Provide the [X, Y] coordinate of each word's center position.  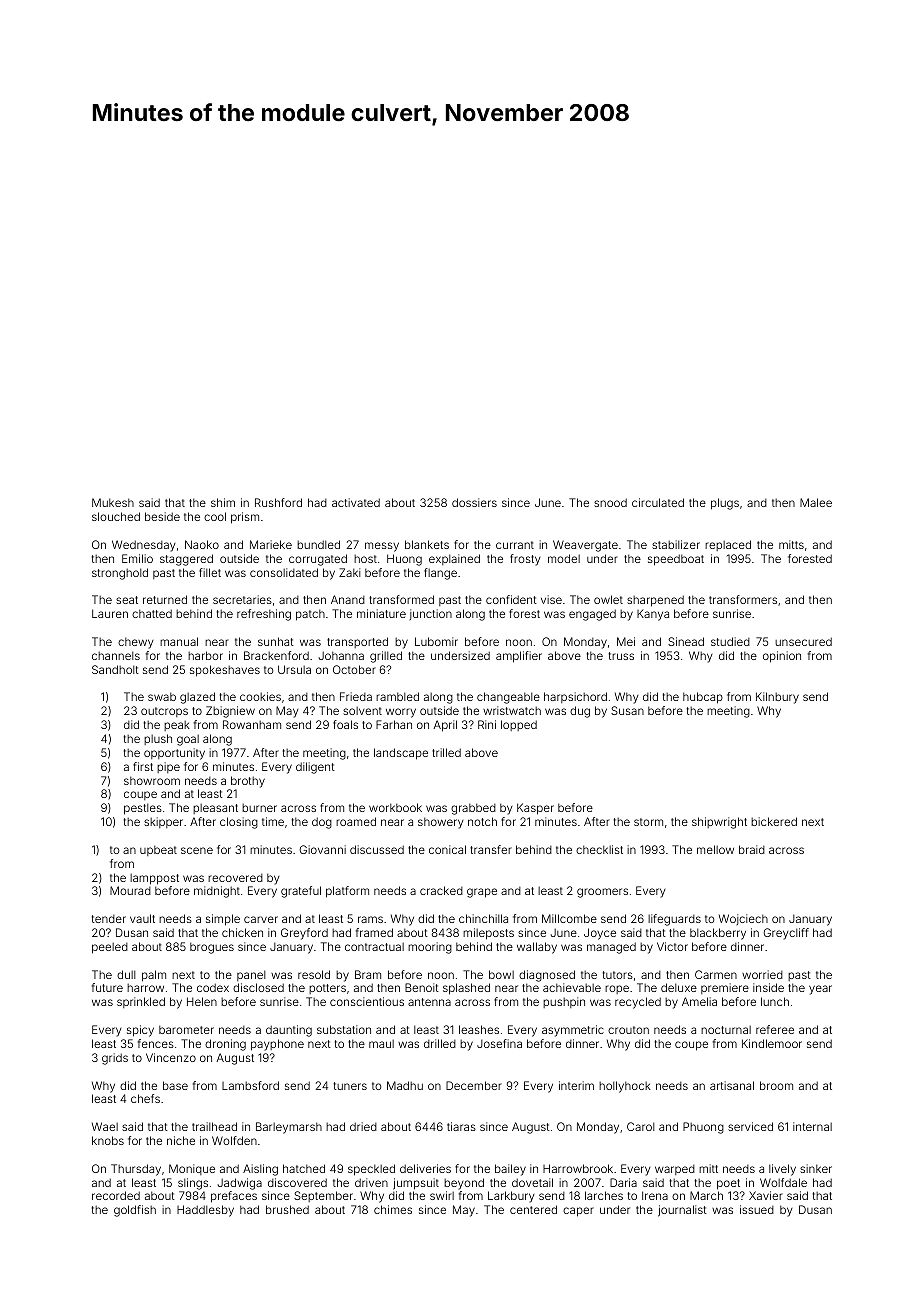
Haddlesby [205, 1211]
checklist [599, 849]
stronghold [120, 574]
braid [752, 849]
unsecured [803, 641]
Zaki [350, 572]
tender [109, 919]
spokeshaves [225, 671]
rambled [397, 696]
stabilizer [676, 544]
